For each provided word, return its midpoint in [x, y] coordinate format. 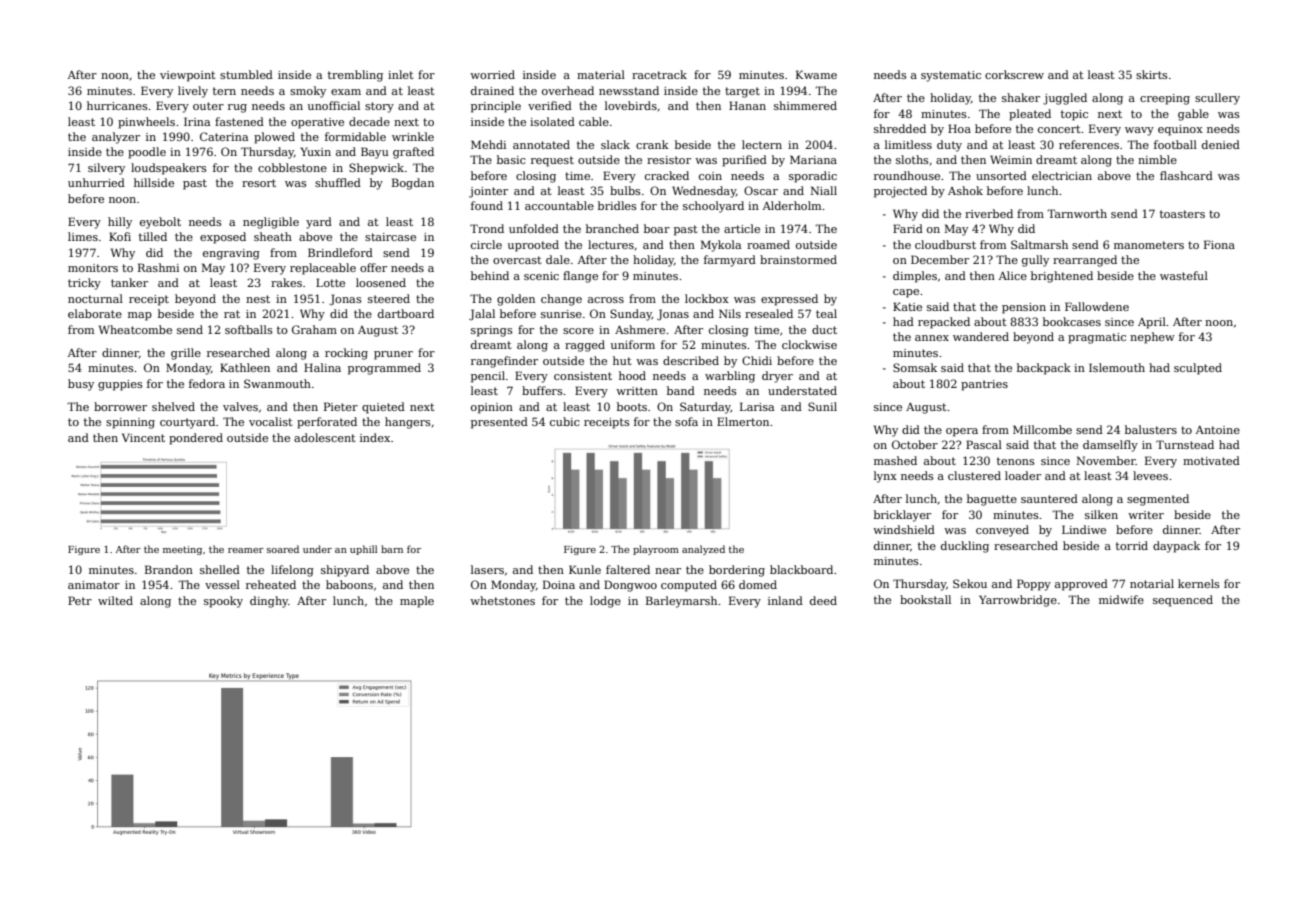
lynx [885, 477]
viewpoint [188, 76]
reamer [246, 550]
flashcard [1186, 175]
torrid [1132, 545]
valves [240, 406]
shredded [900, 128]
